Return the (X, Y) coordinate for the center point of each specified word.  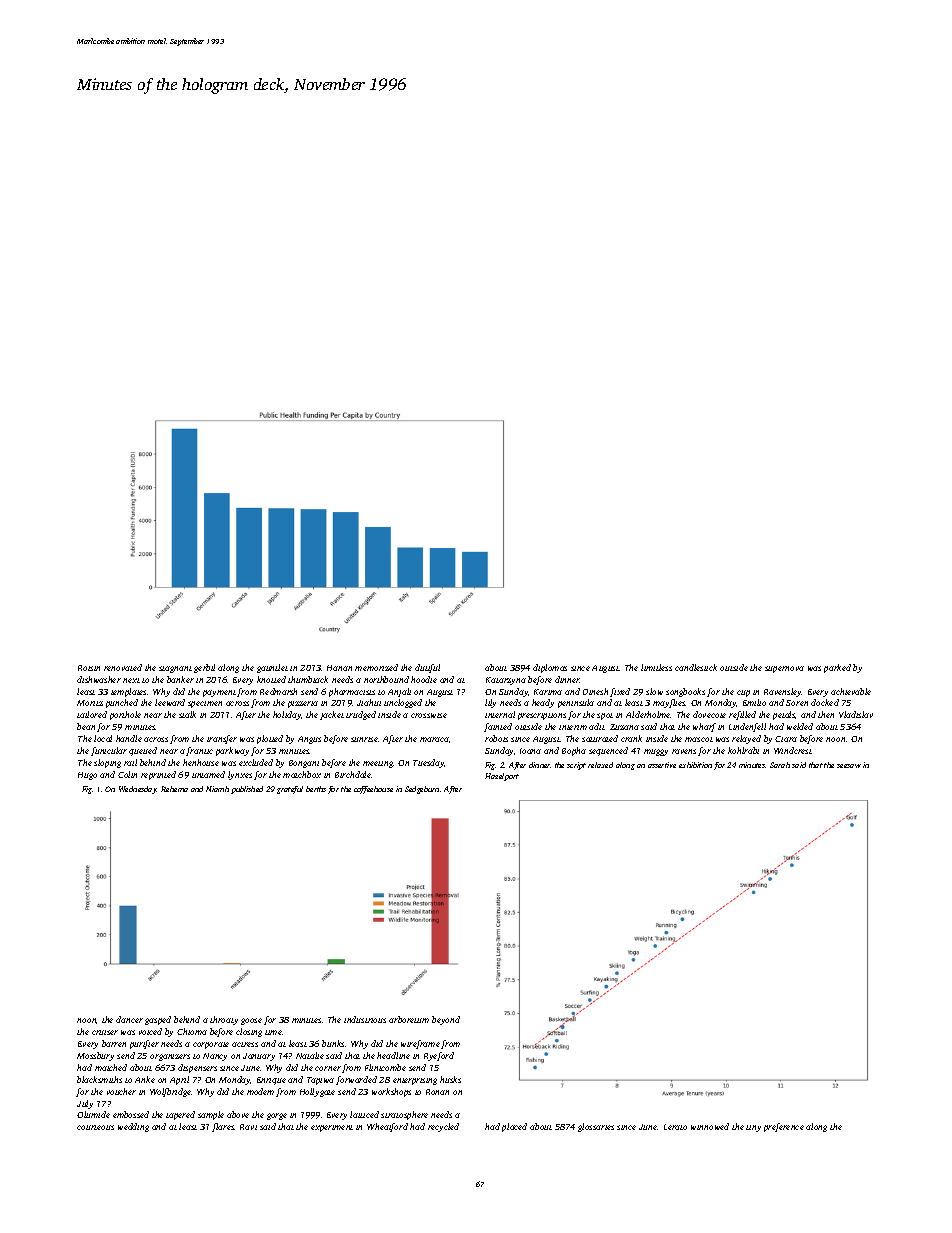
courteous (95, 1127)
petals (784, 715)
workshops (391, 1092)
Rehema (174, 789)
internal (500, 714)
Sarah (780, 765)
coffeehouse (373, 790)
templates (128, 692)
